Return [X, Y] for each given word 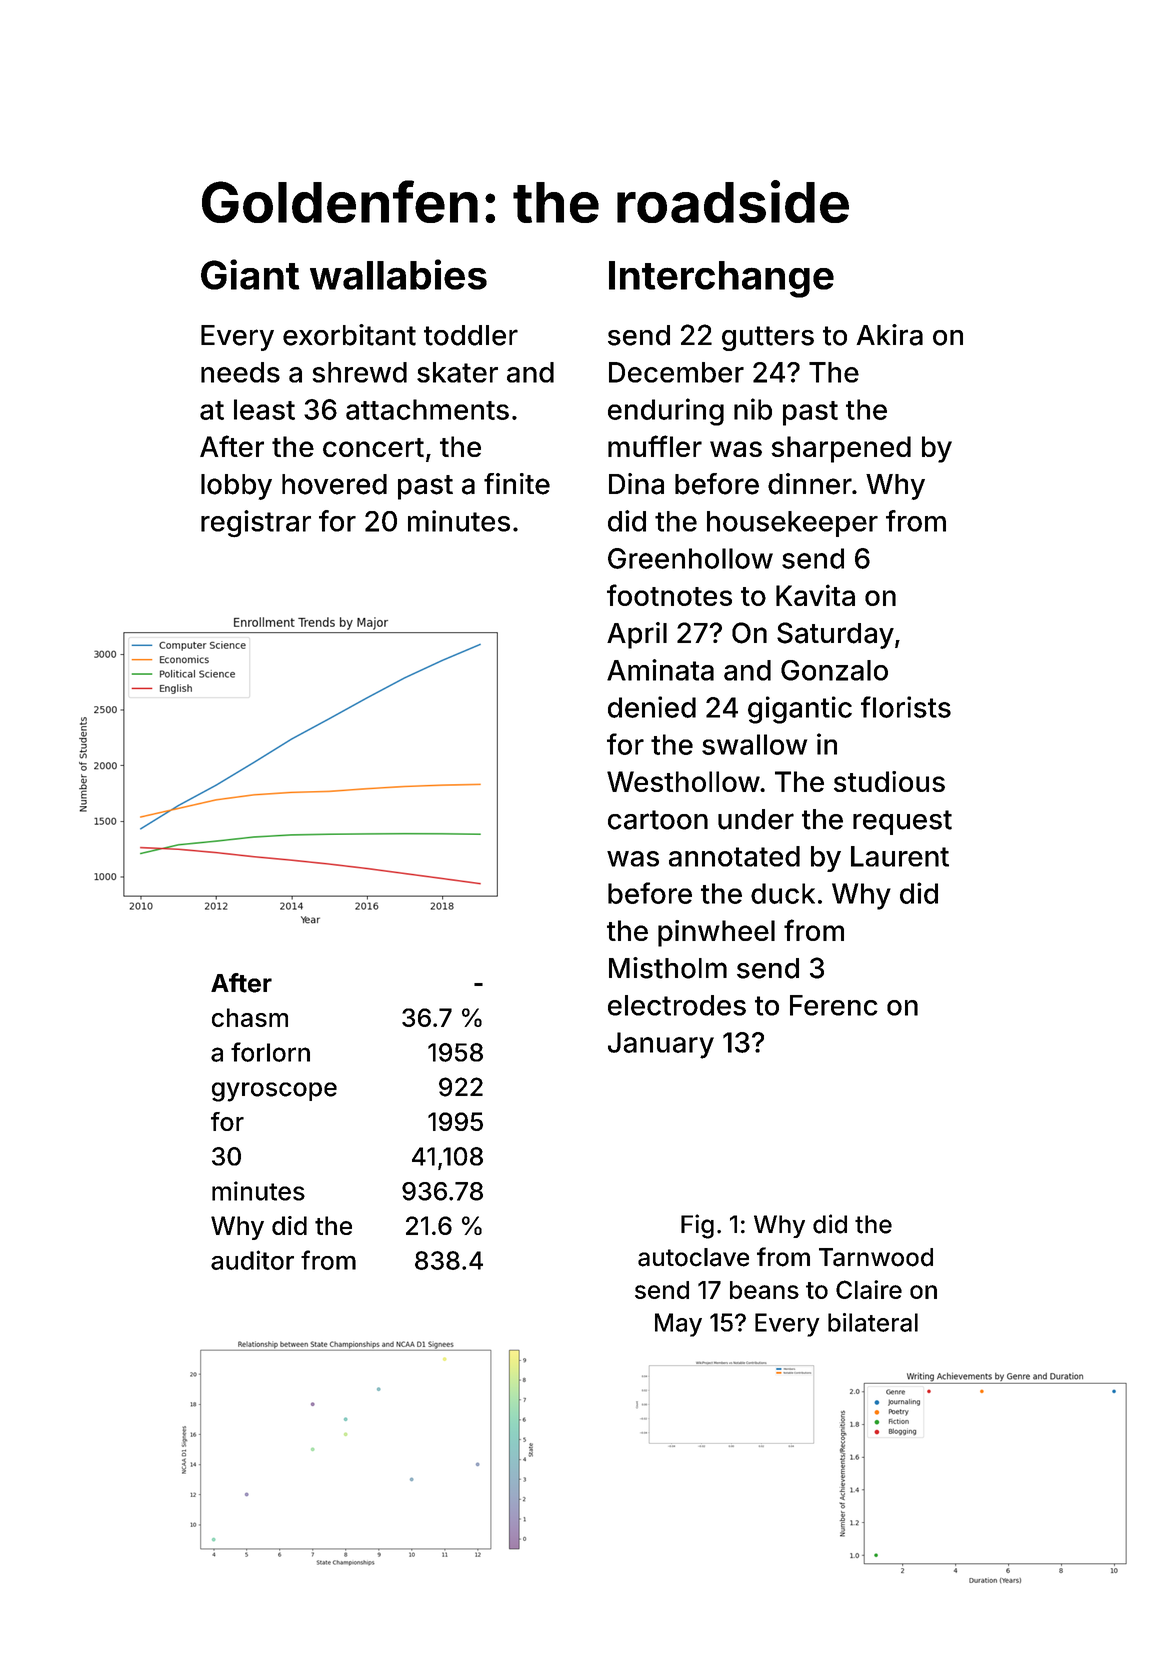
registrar [256, 524]
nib [753, 409]
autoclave [693, 1257]
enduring [666, 412]
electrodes [677, 1005]
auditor [252, 1260]
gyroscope [274, 1092]
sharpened [841, 449]
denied [652, 707]
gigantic [800, 710]
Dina [636, 484]
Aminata [660, 670]
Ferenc [834, 1005]
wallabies [398, 274]
